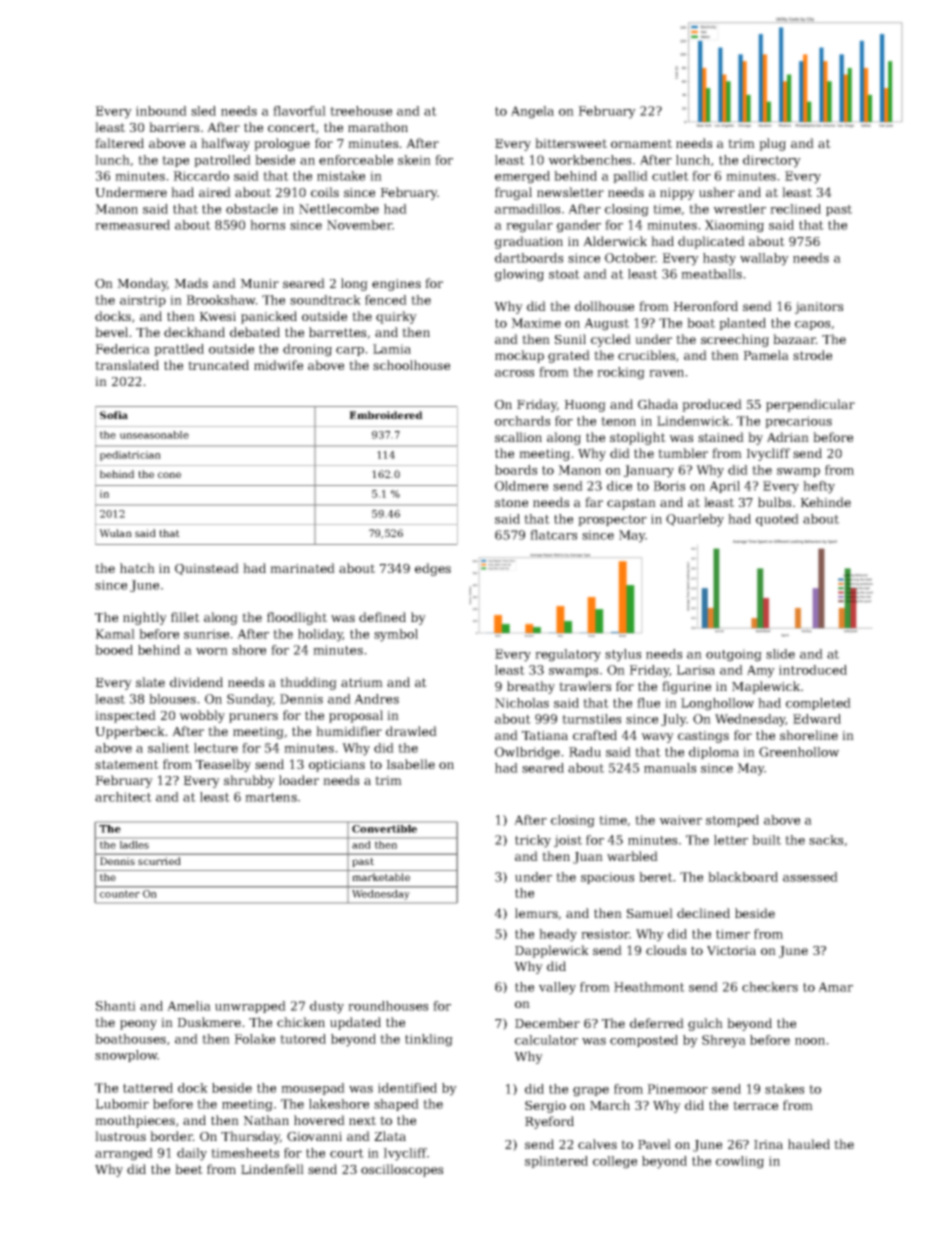 This document has width=952, height=1233. What do you see at coordinates (189, 1169) in the document?
I see `beet` at bounding box center [189, 1169].
